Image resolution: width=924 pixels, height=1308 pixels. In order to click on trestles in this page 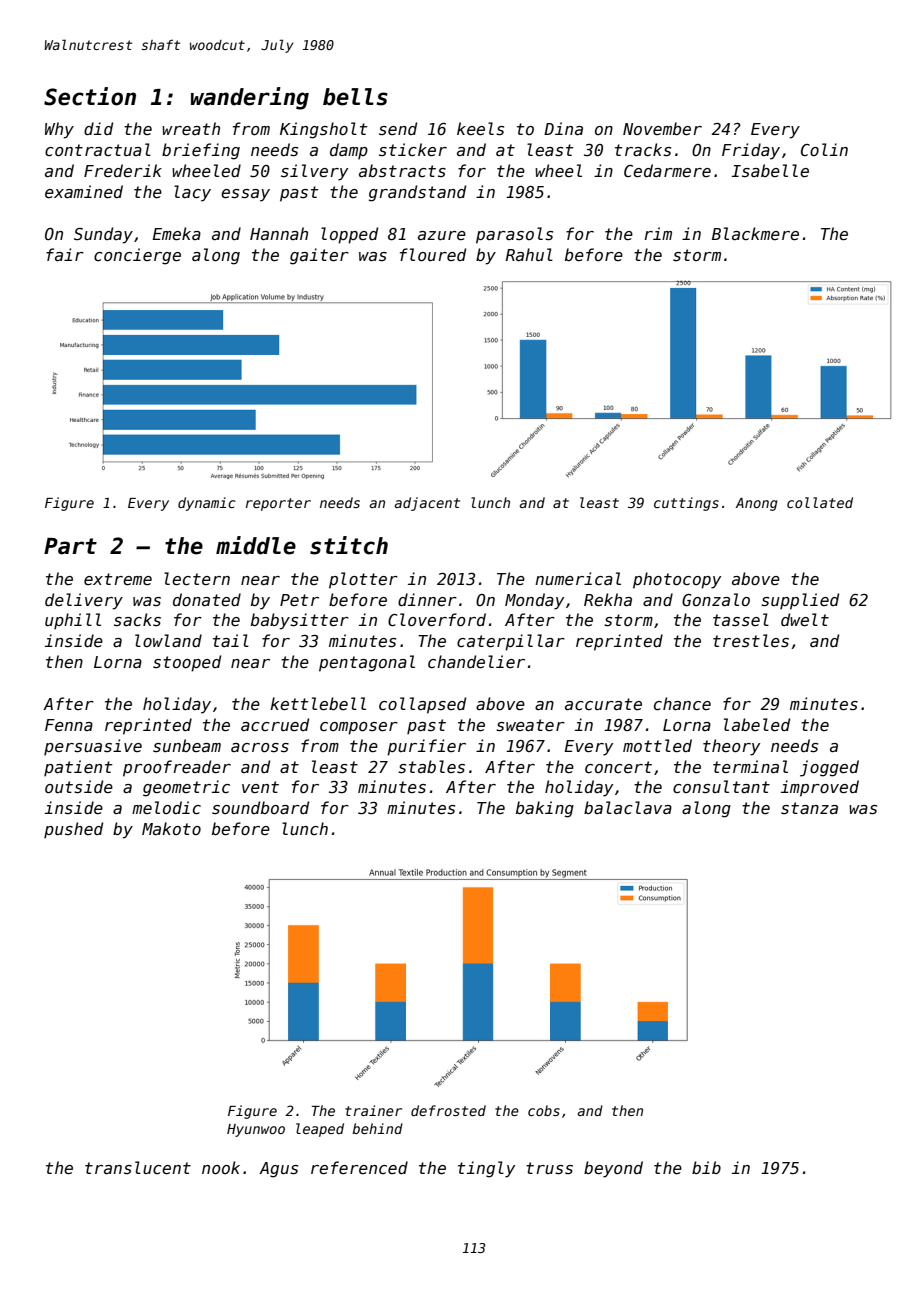, I will do `click(751, 640)`.
